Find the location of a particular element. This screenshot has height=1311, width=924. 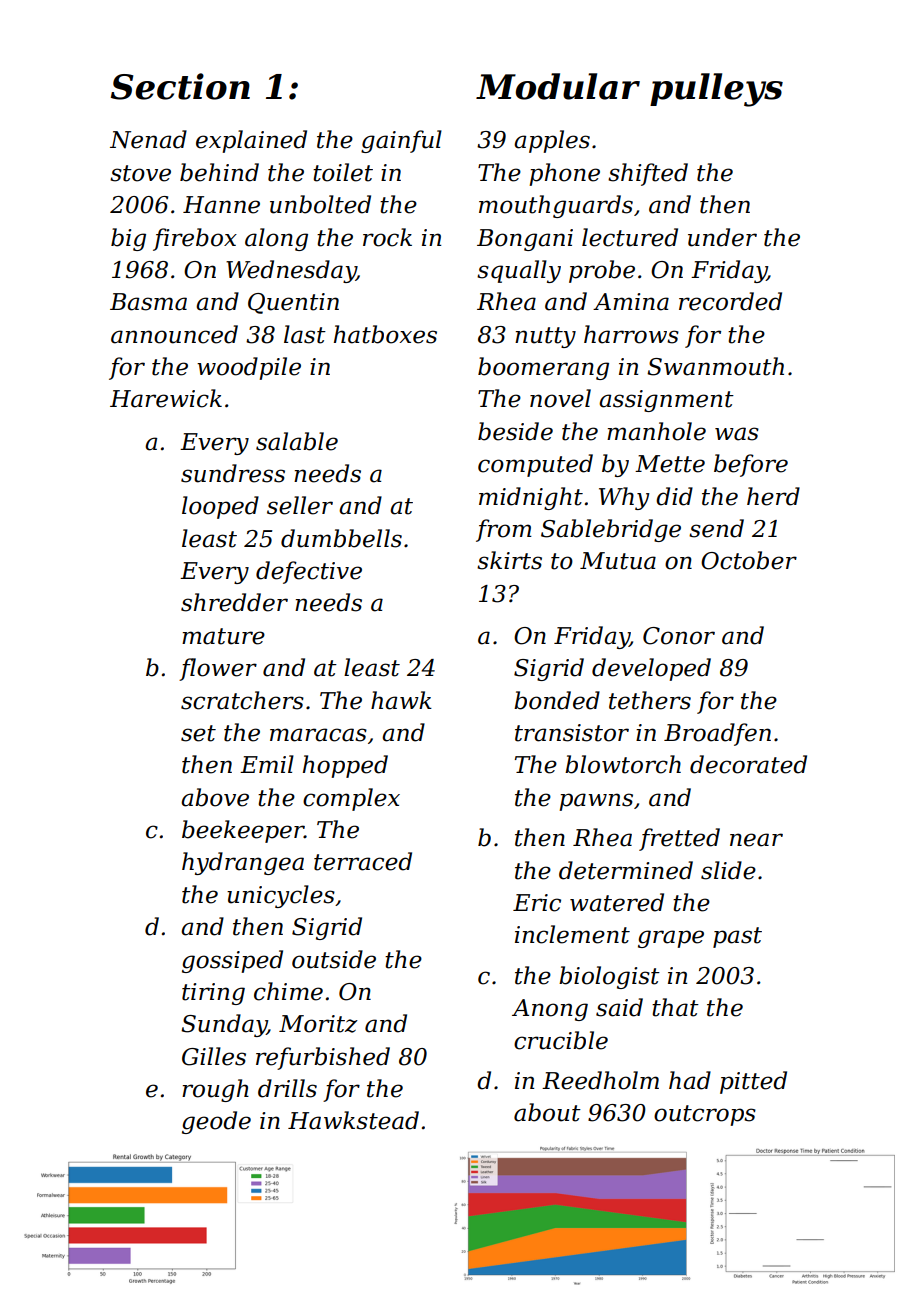

behind is located at coordinates (219, 172).
